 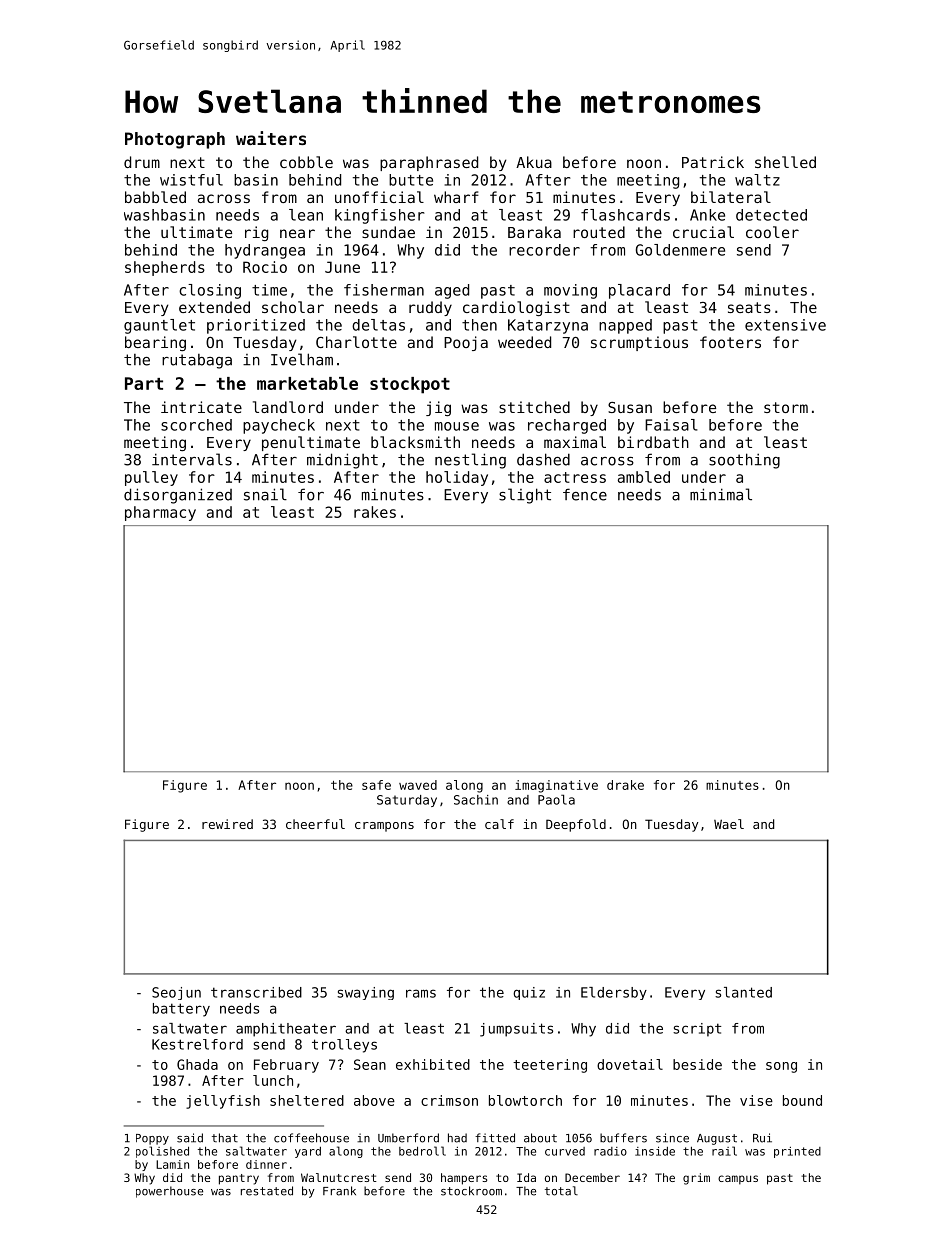 I want to click on rakes, so click(x=375, y=512).
